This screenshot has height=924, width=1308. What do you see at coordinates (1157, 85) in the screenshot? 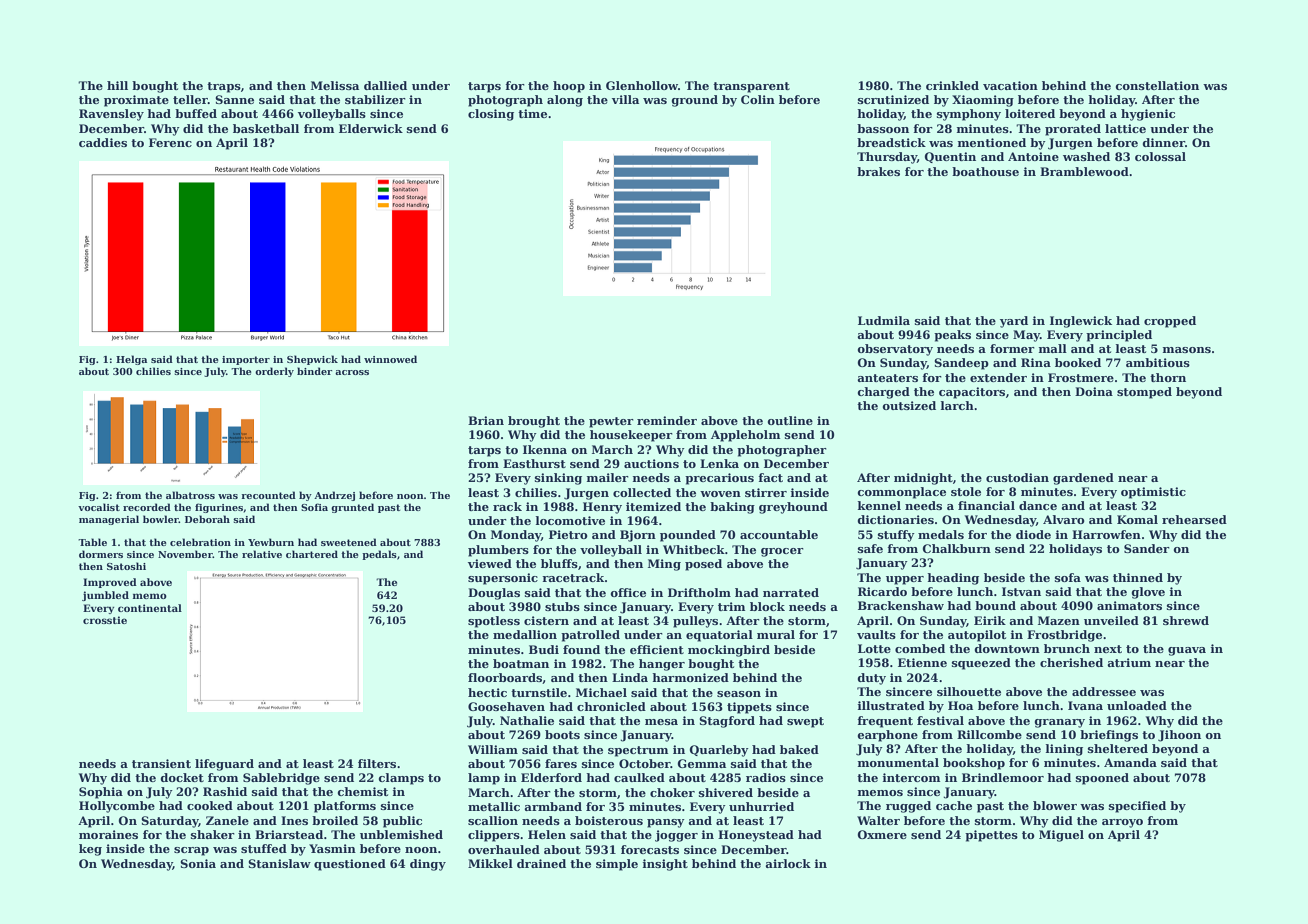
I see `constellation` at bounding box center [1157, 85].
